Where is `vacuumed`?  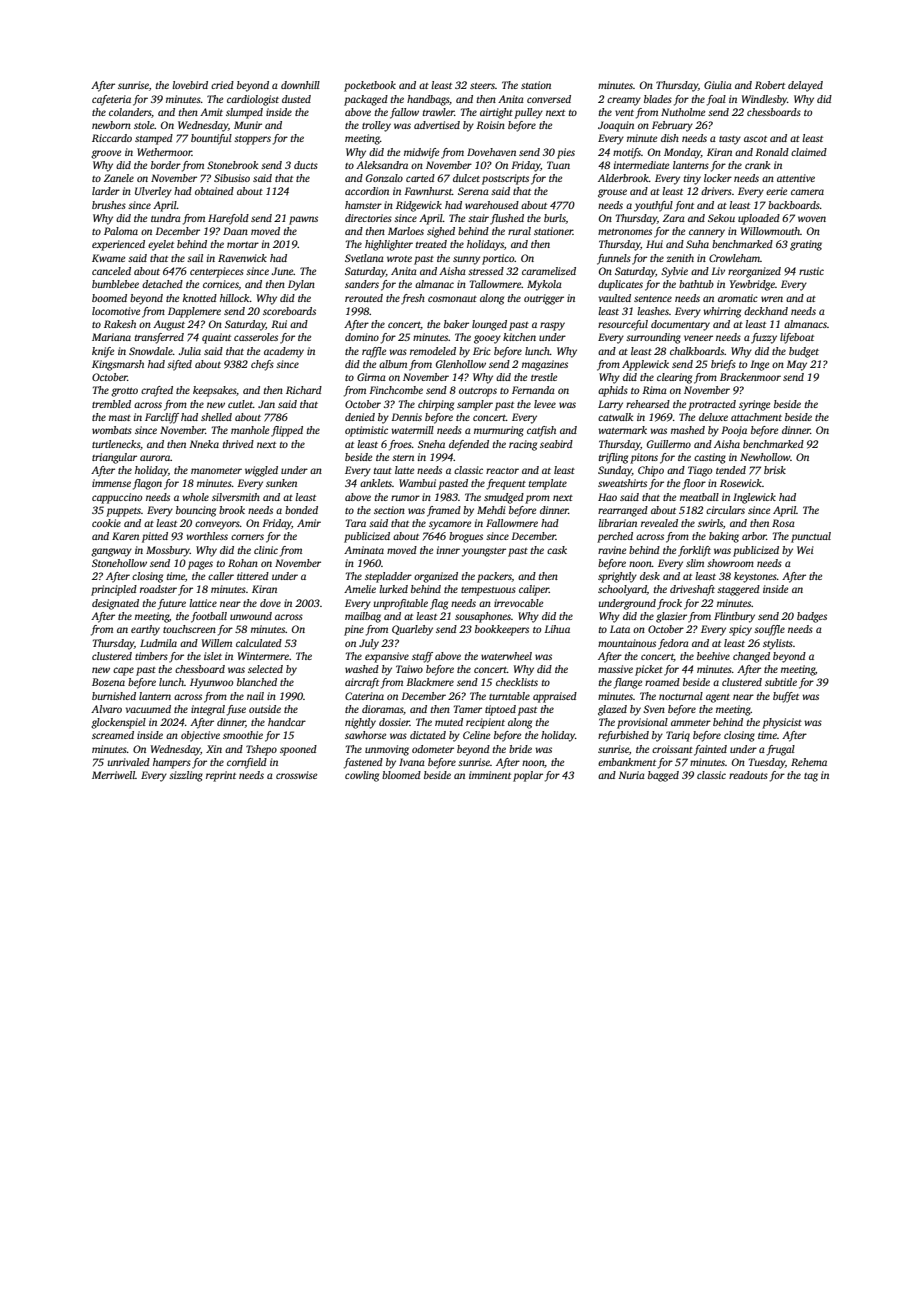
vacuumed is located at coordinates (148, 709).
